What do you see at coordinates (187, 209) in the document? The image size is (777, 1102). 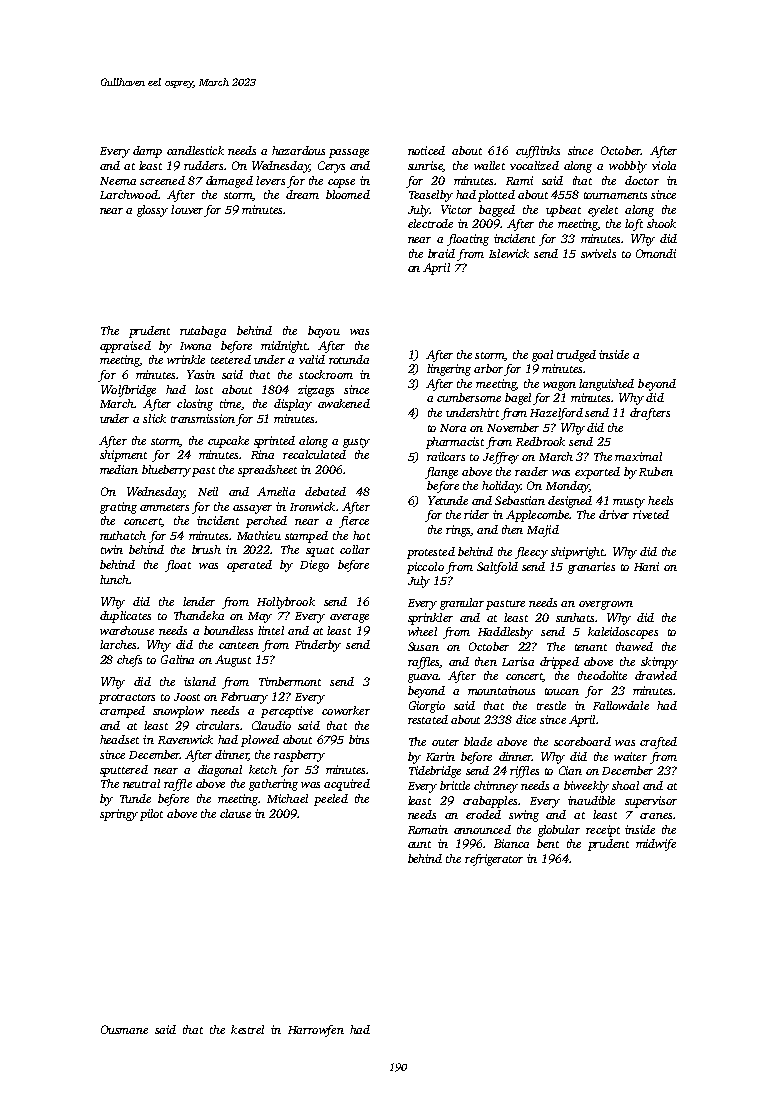 I see `louver` at bounding box center [187, 209].
